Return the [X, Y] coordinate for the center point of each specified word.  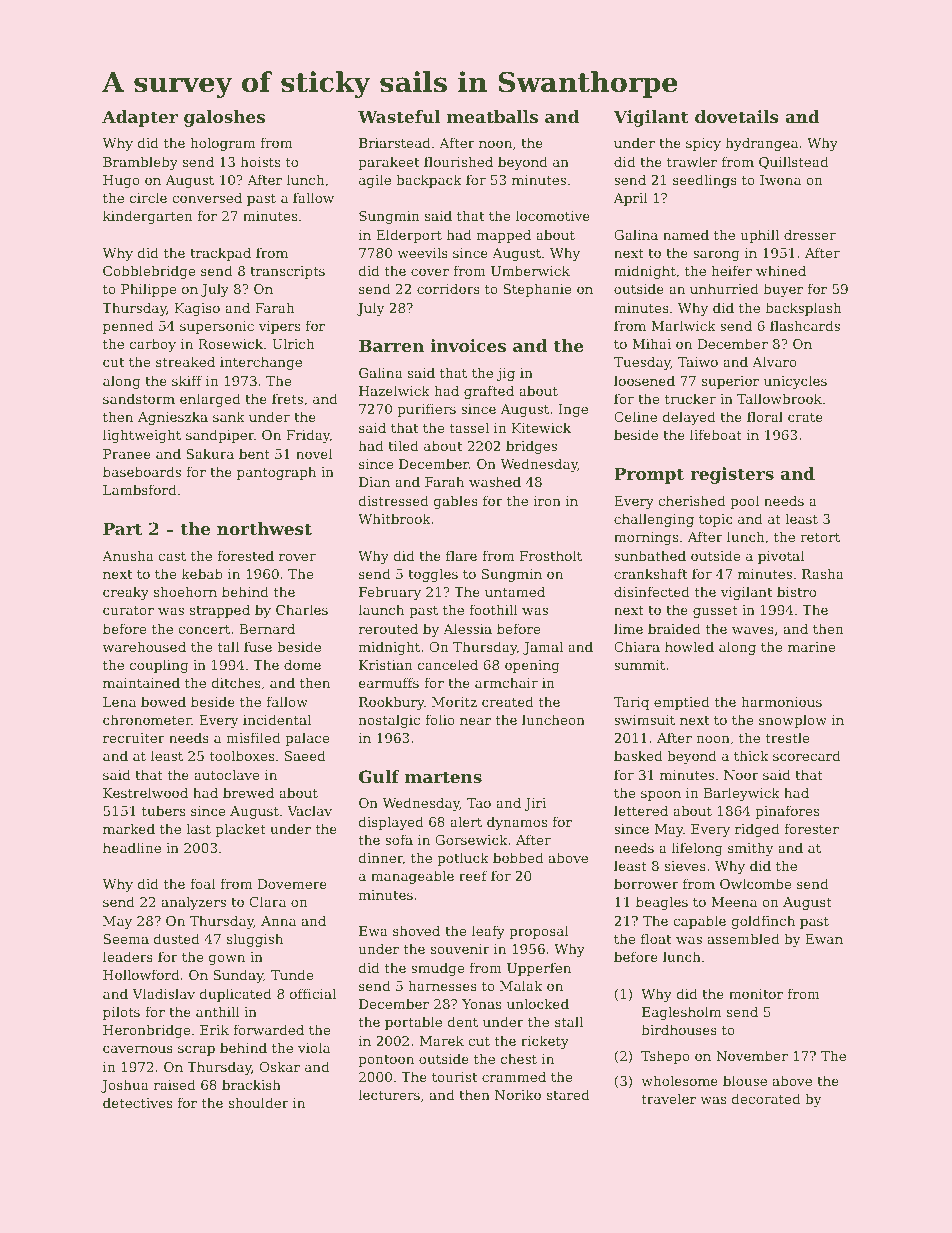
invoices [468, 345]
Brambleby [140, 163]
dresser [810, 234]
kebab [202, 573]
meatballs [492, 116]
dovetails [737, 116]
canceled [448, 664]
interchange [261, 363]
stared [568, 1094]
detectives [137, 1102]
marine [811, 647]
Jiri [535, 804]
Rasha [823, 573]
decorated [766, 1098]
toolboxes [242, 755]
